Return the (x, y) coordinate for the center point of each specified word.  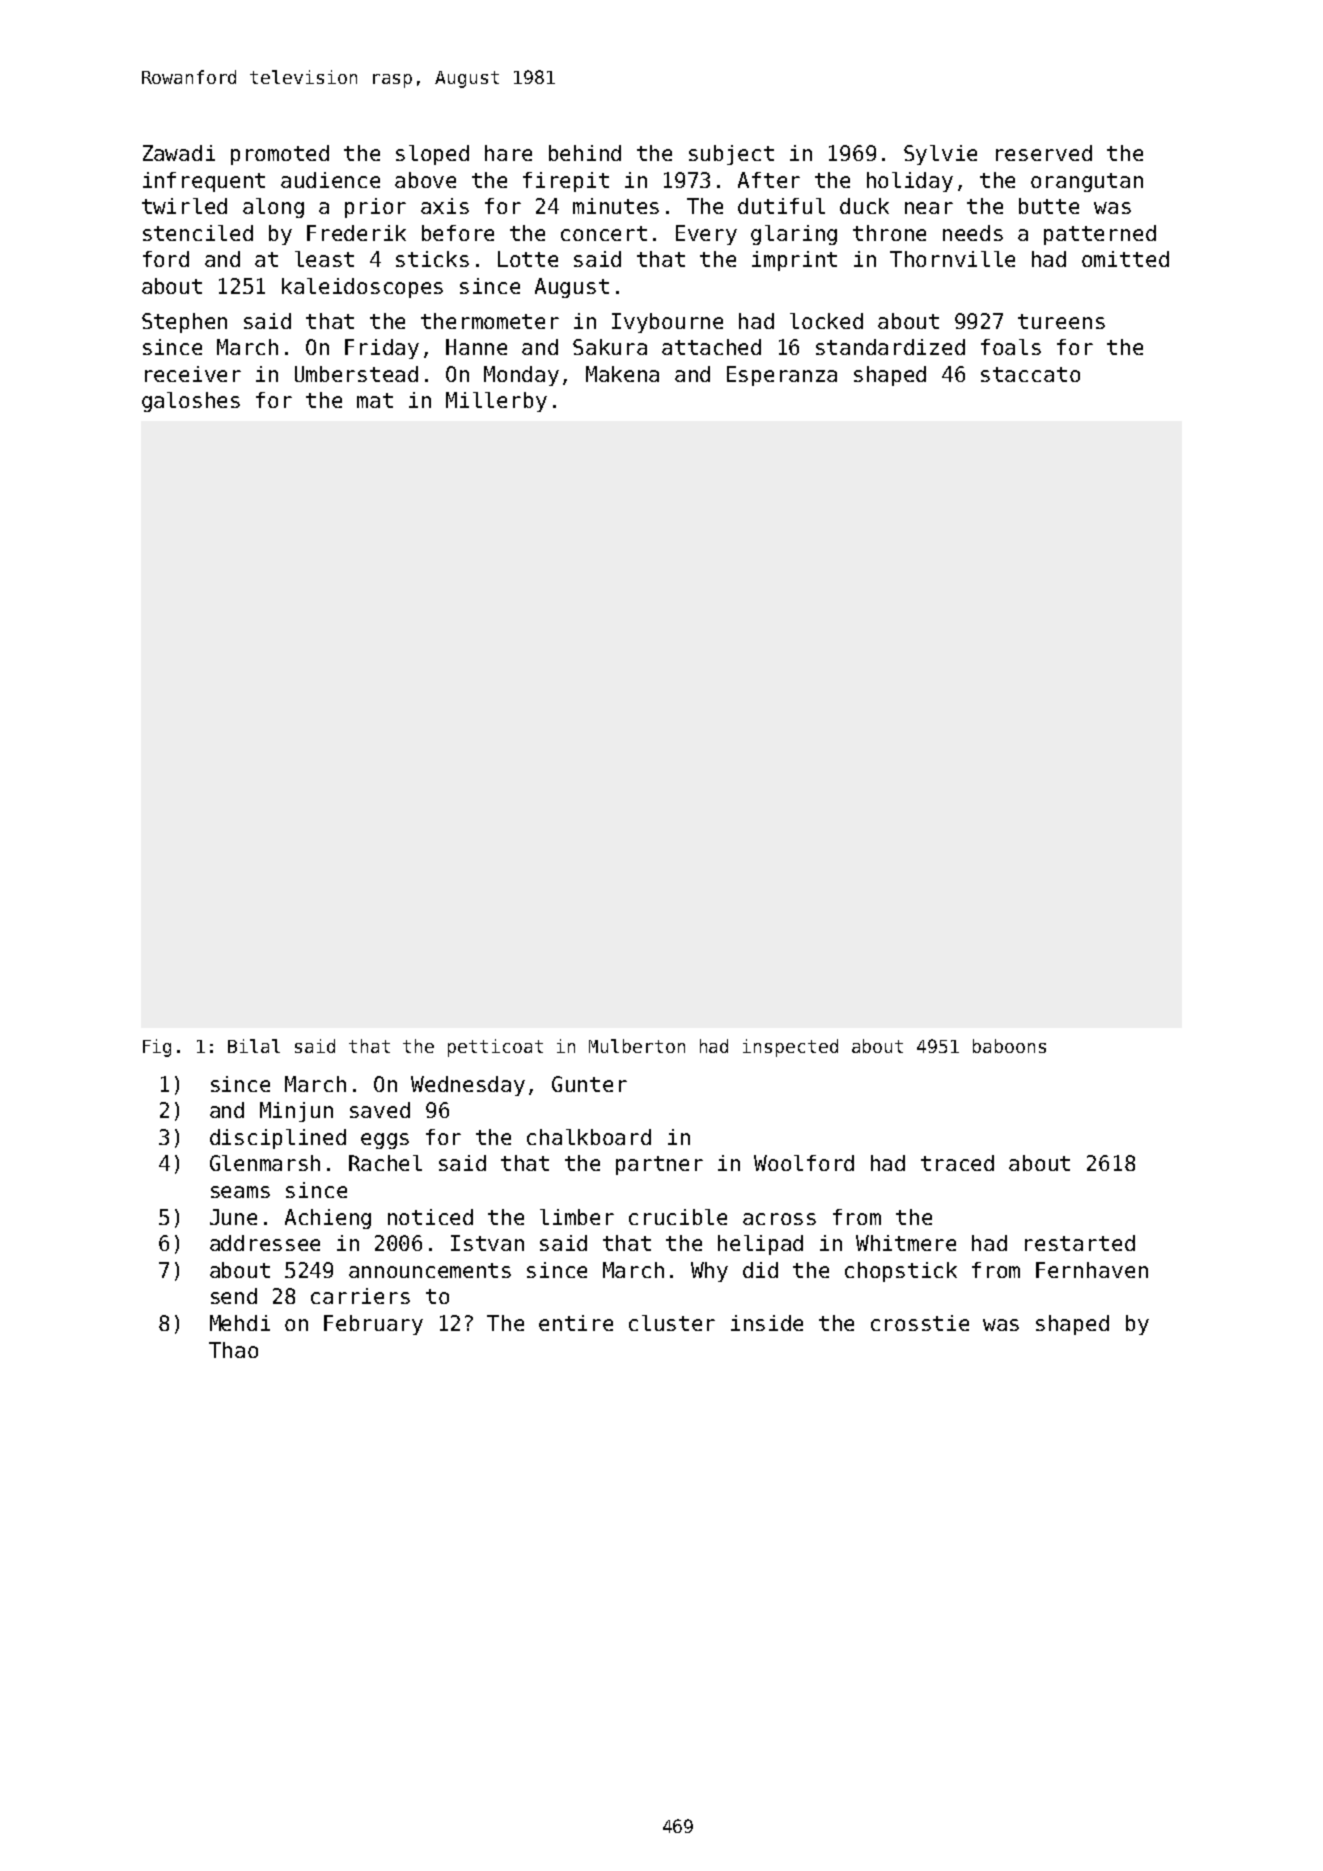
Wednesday (468, 1086)
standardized (890, 347)
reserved (1044, 153)
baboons (1009, 1046)
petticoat (495, 1048)
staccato (1030, 374)
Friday (382, 349)
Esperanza (782, 376)
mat (375, 400)
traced (957, 1163)
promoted (280, 155)
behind (585, 153)
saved (380, 1110)
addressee (265, 1243)
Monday (521, 376)
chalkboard (589, 1137)
